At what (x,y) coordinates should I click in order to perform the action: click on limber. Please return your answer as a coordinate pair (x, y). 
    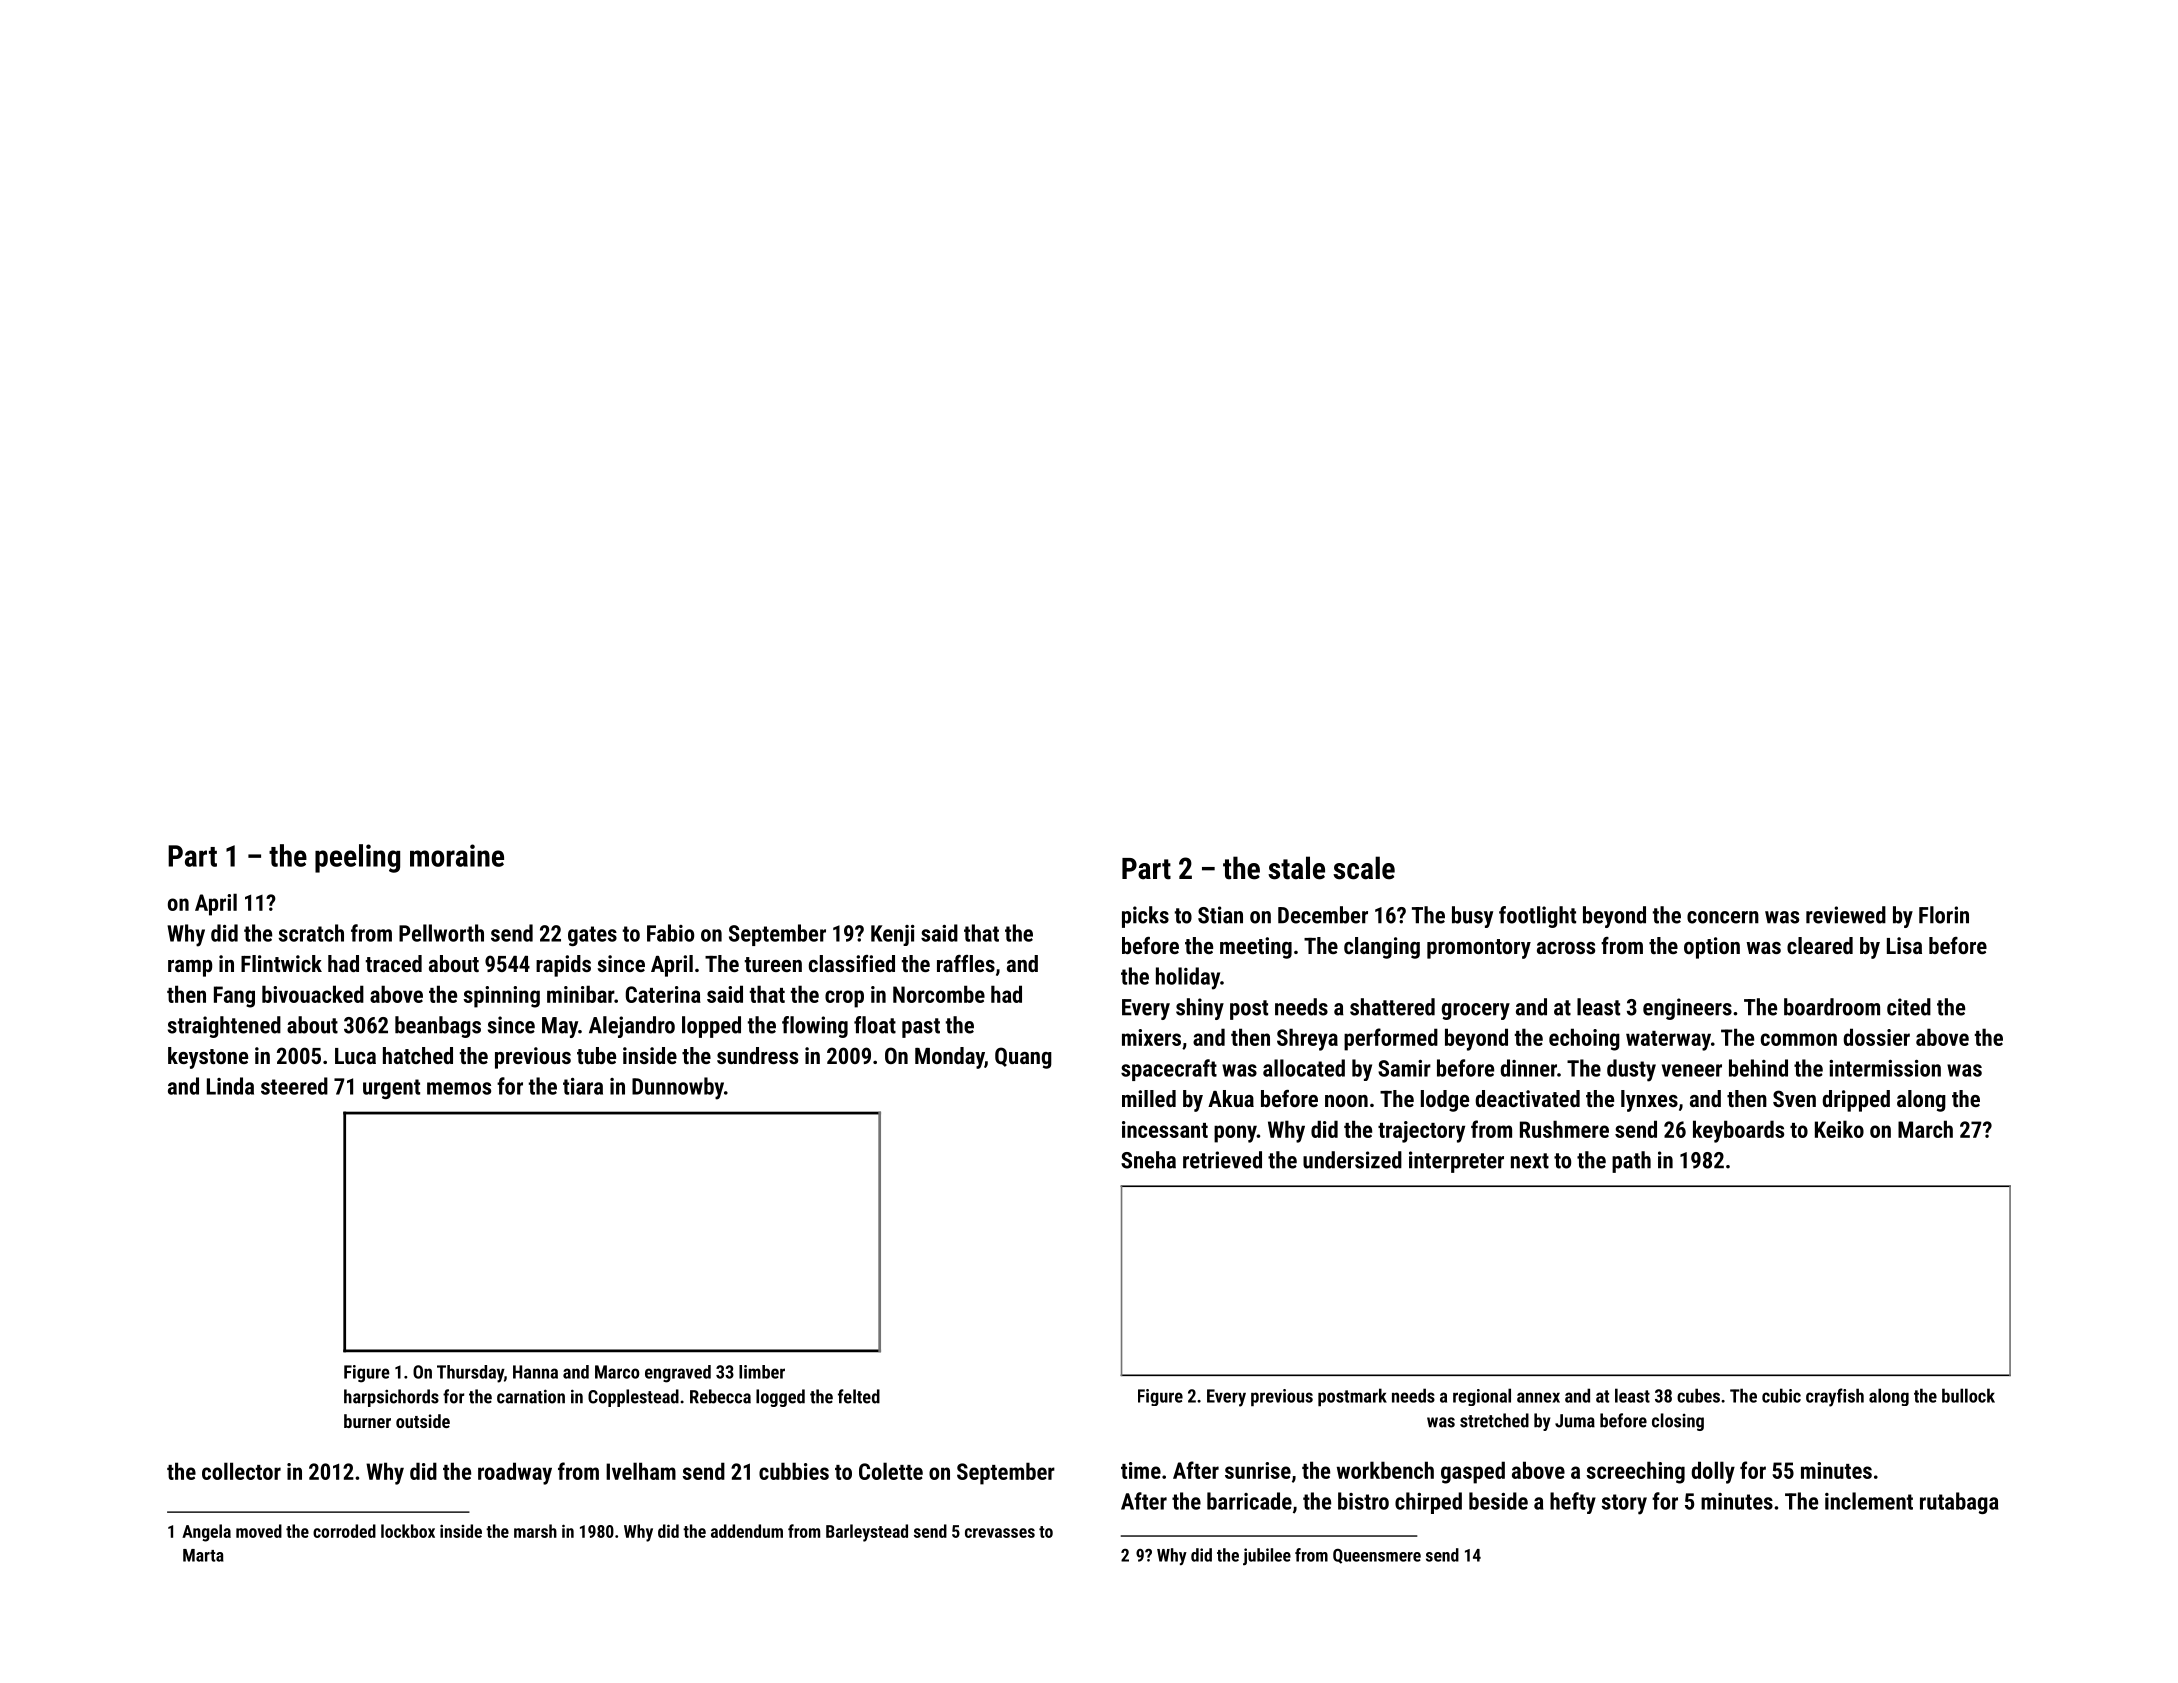
    Looking at the image, I should click on (762, 1372).
